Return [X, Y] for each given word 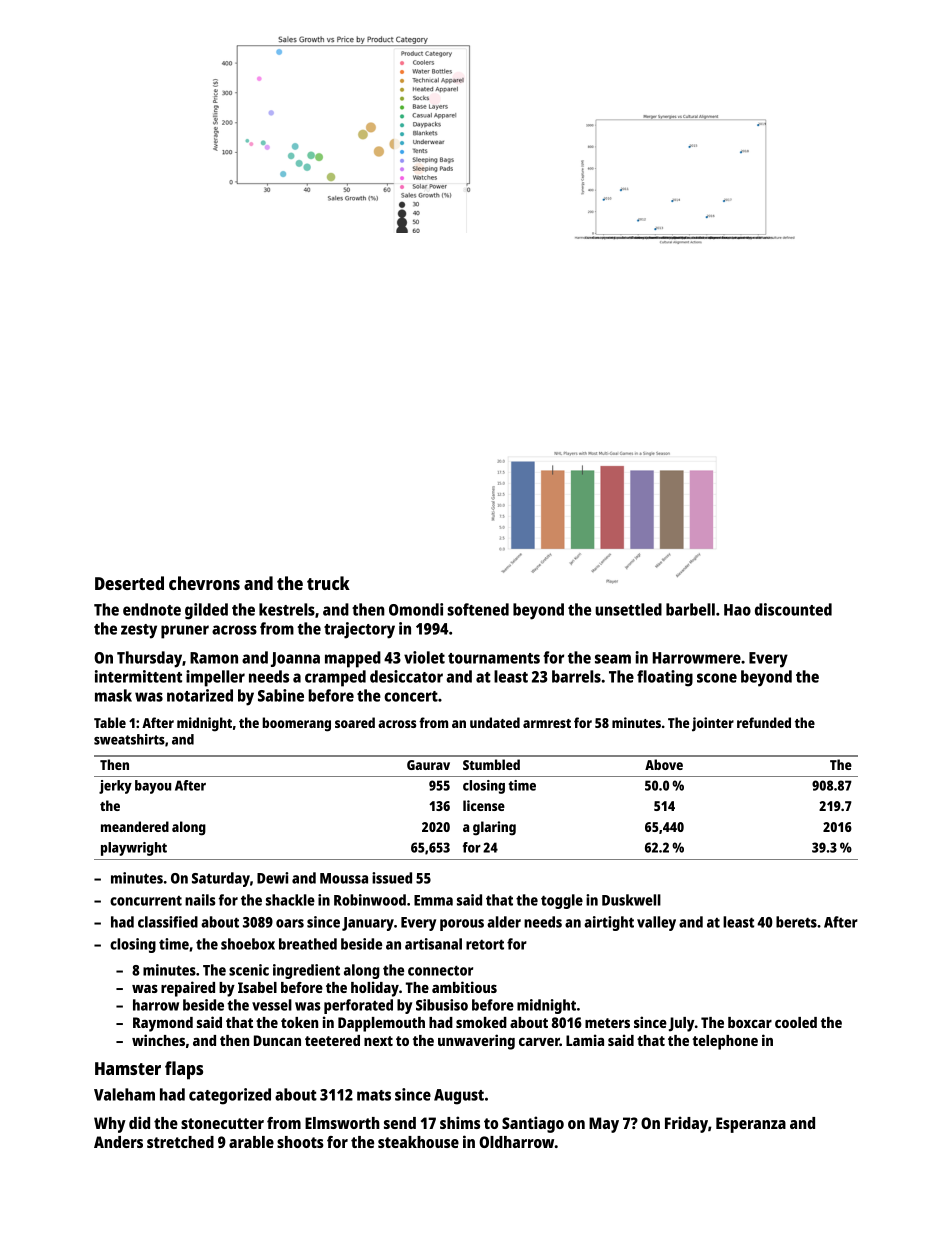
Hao [737, 610]
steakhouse [418, 1142]
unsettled [628, 609]
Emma [433, 900]
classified [168, 922]
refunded [764, 722]
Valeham [124, 1094]
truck [328, 583]
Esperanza [751, 1125]
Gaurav [428, 765]
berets [796, 922]
